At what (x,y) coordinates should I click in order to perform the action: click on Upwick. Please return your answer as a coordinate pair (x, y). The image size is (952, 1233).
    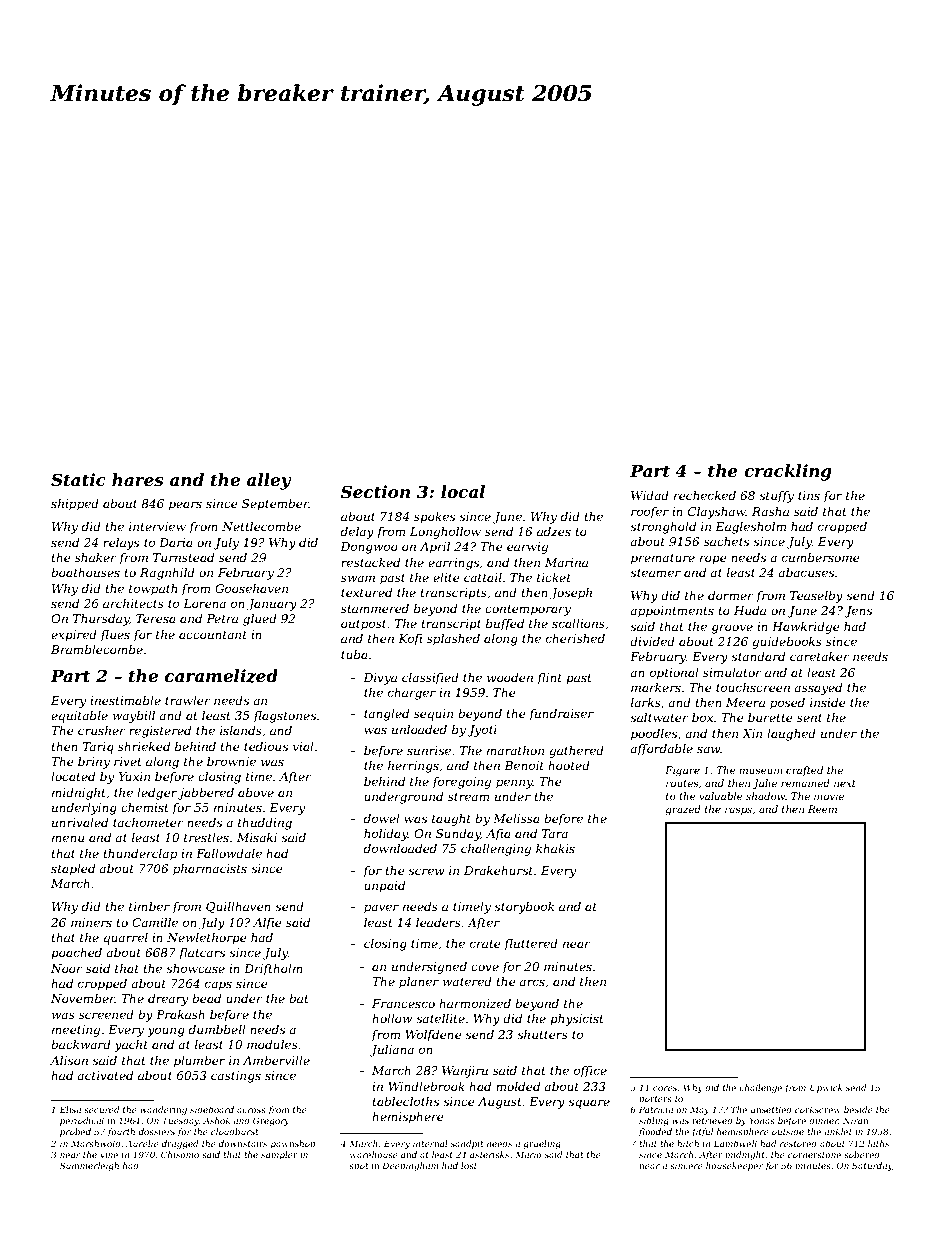
    Looking at the image, I should click on (826, 1088).
